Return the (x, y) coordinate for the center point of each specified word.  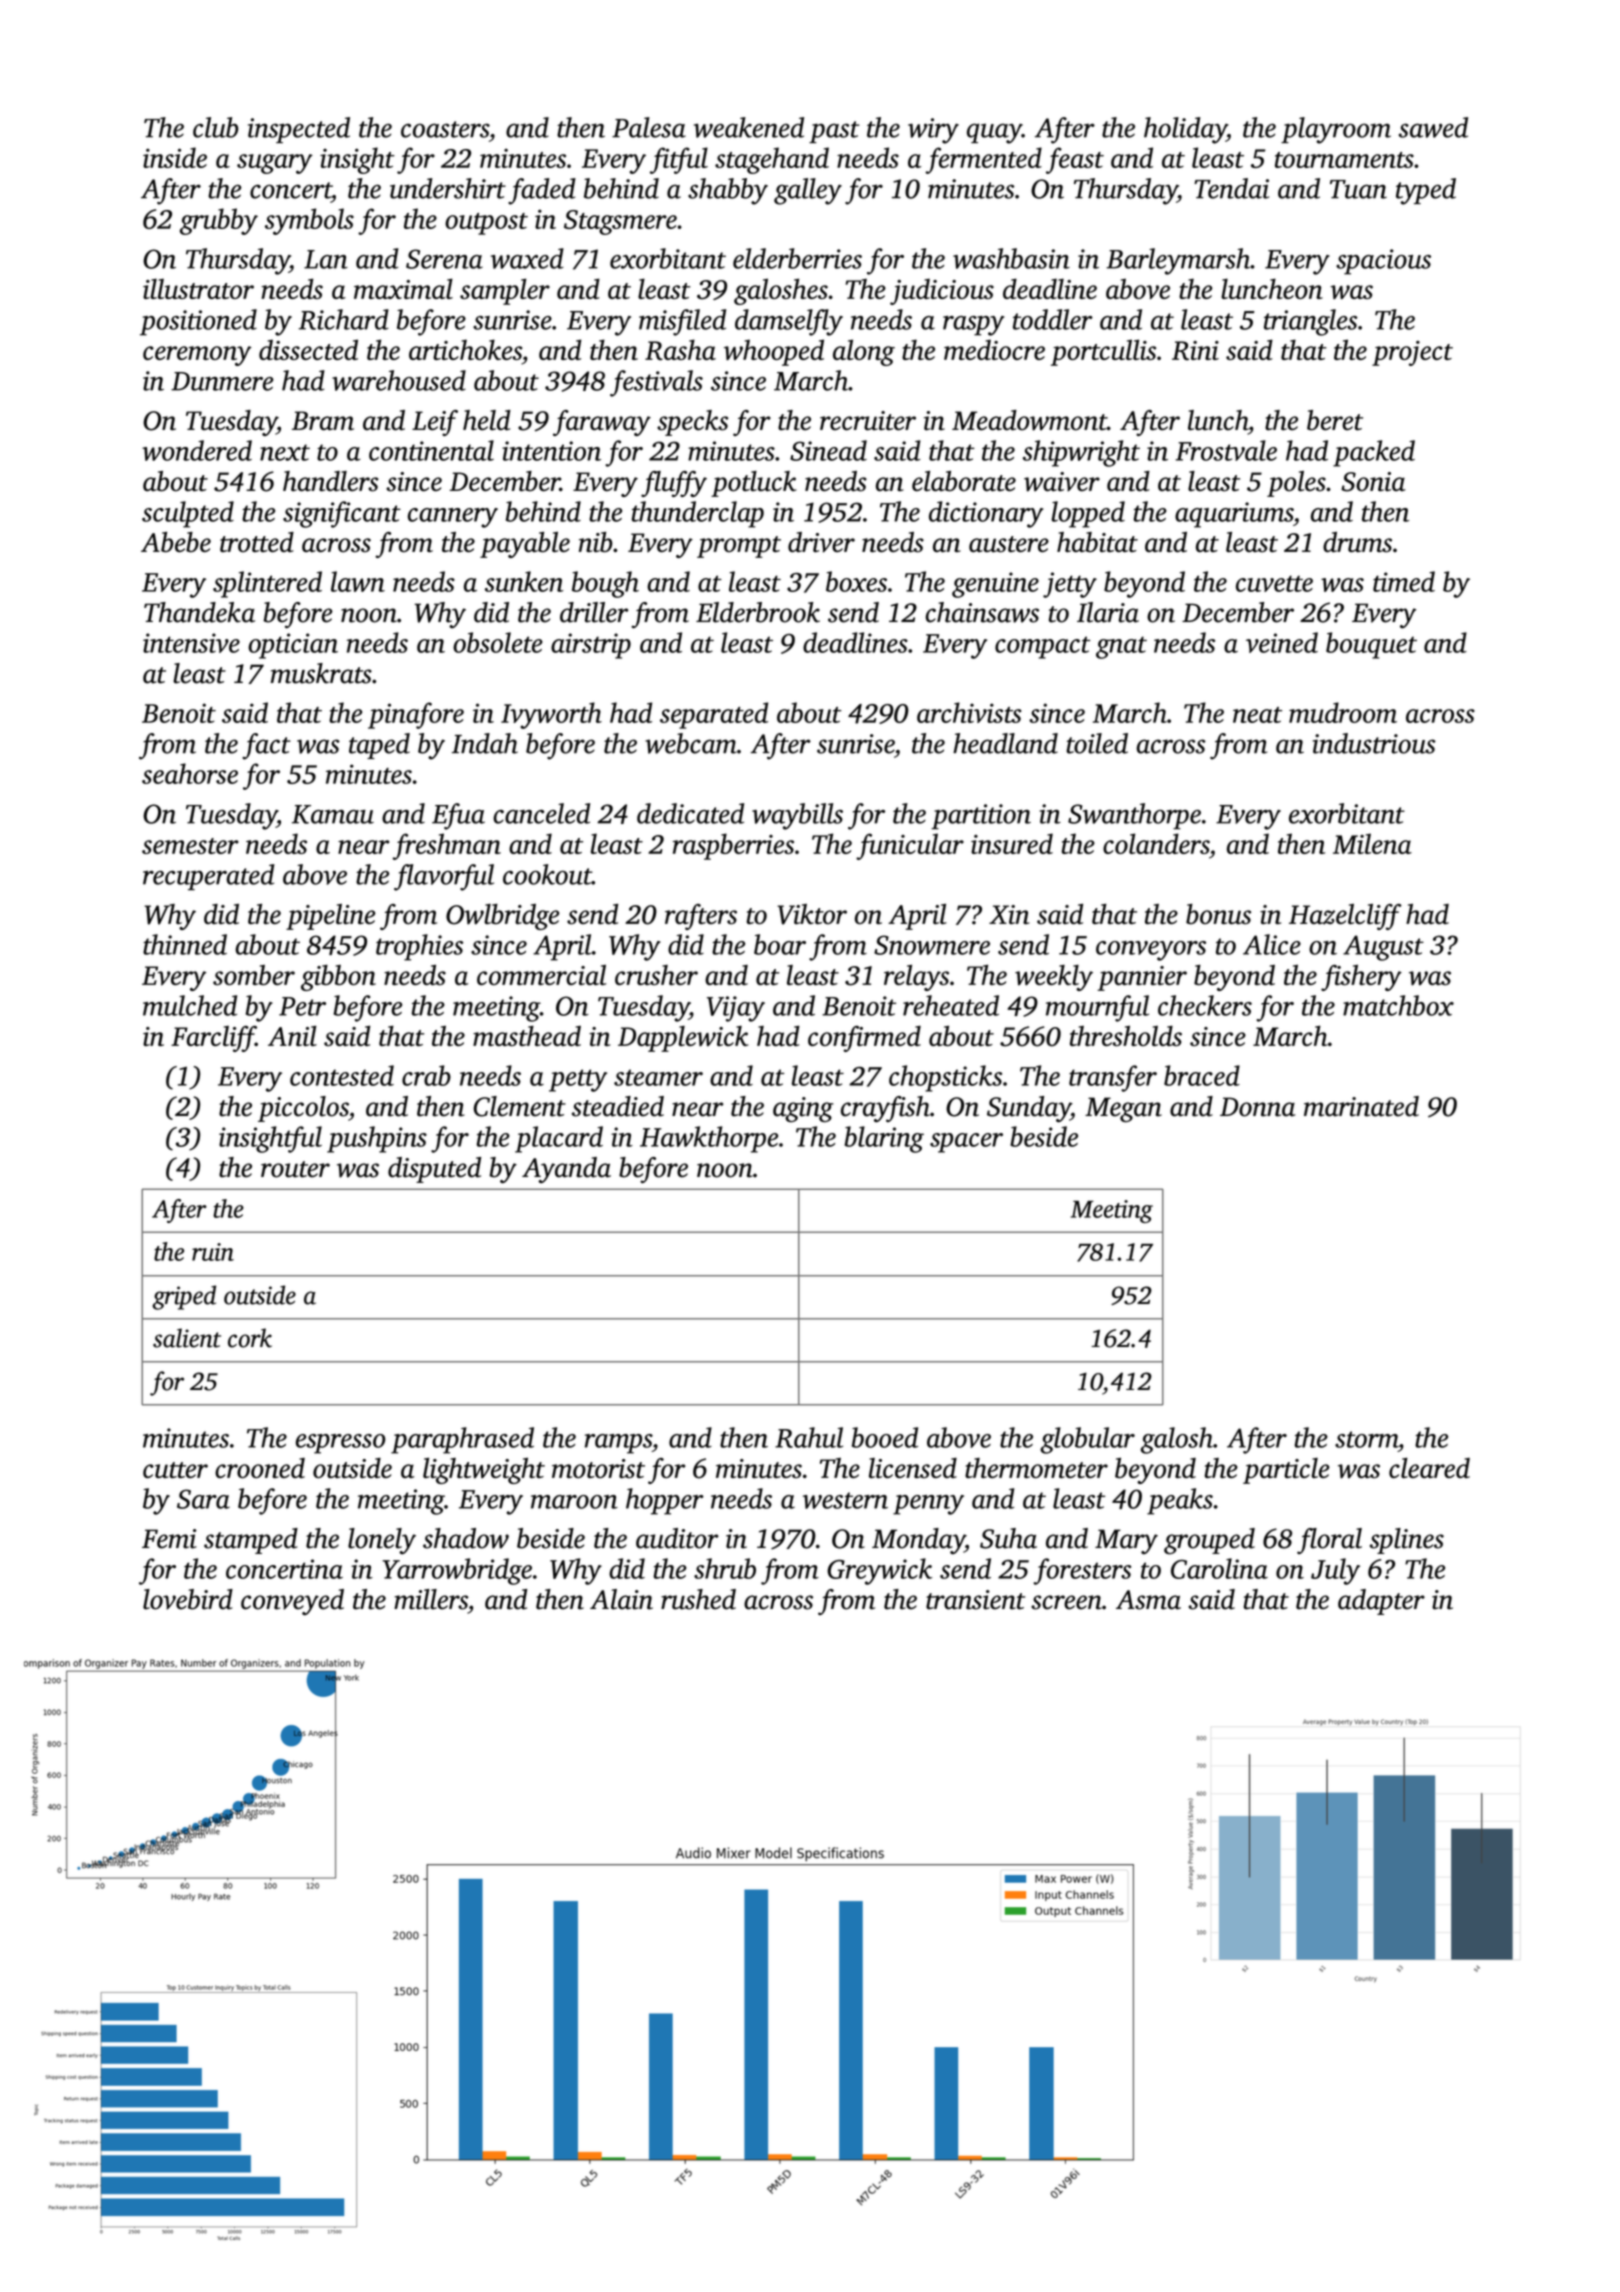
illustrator (198, 288)
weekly (1054, 978)
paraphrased (462, 1440)
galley (808, 191)
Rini (1195, 350)
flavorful (444, 877)
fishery (1361, 978)
